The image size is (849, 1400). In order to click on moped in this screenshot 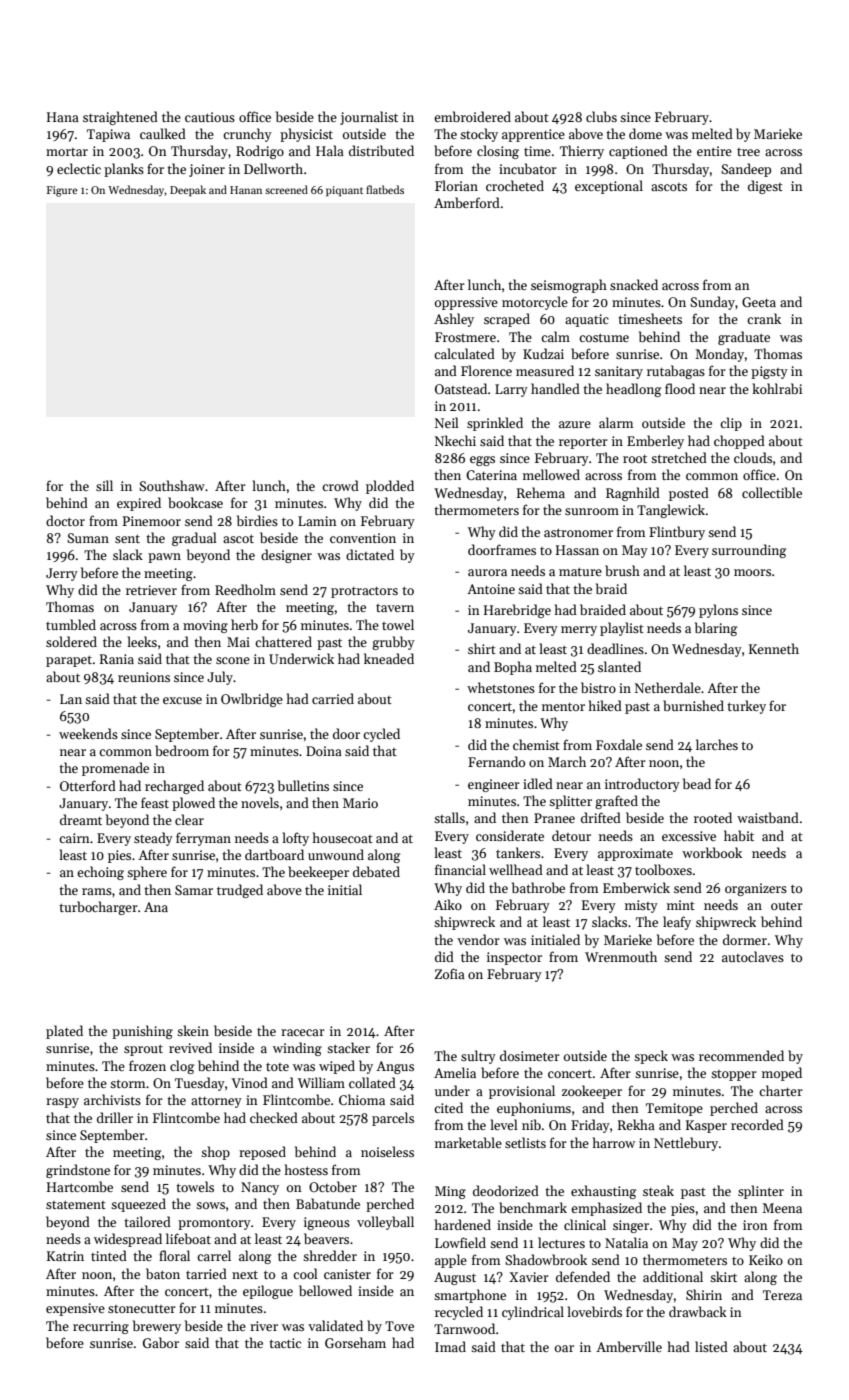, I will do `click(782, 1074)`.
